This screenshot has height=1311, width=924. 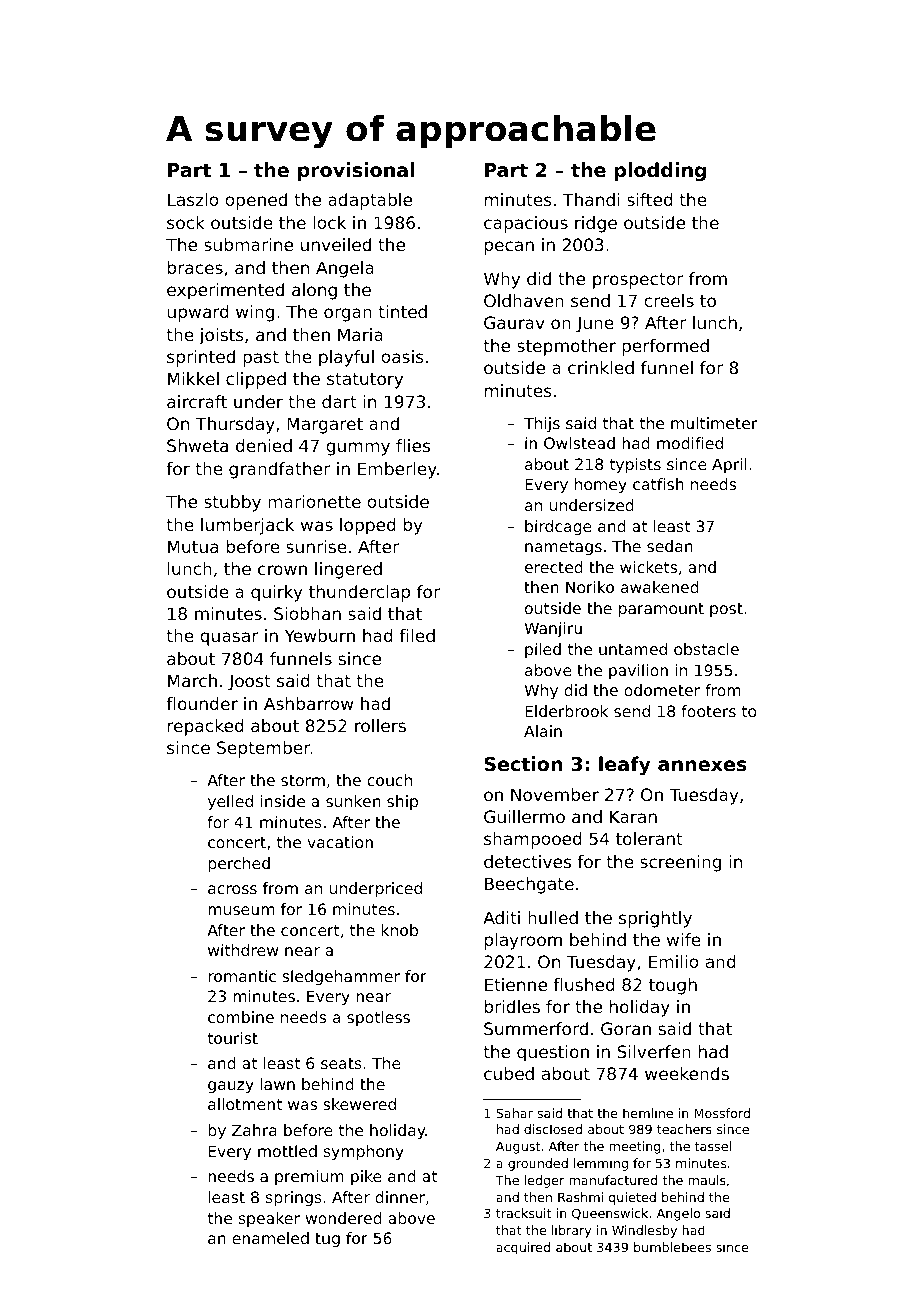 What do you see at coordinates (543, 650) in the screenshot?
I see `piled` at bounding box center [543, 650].
